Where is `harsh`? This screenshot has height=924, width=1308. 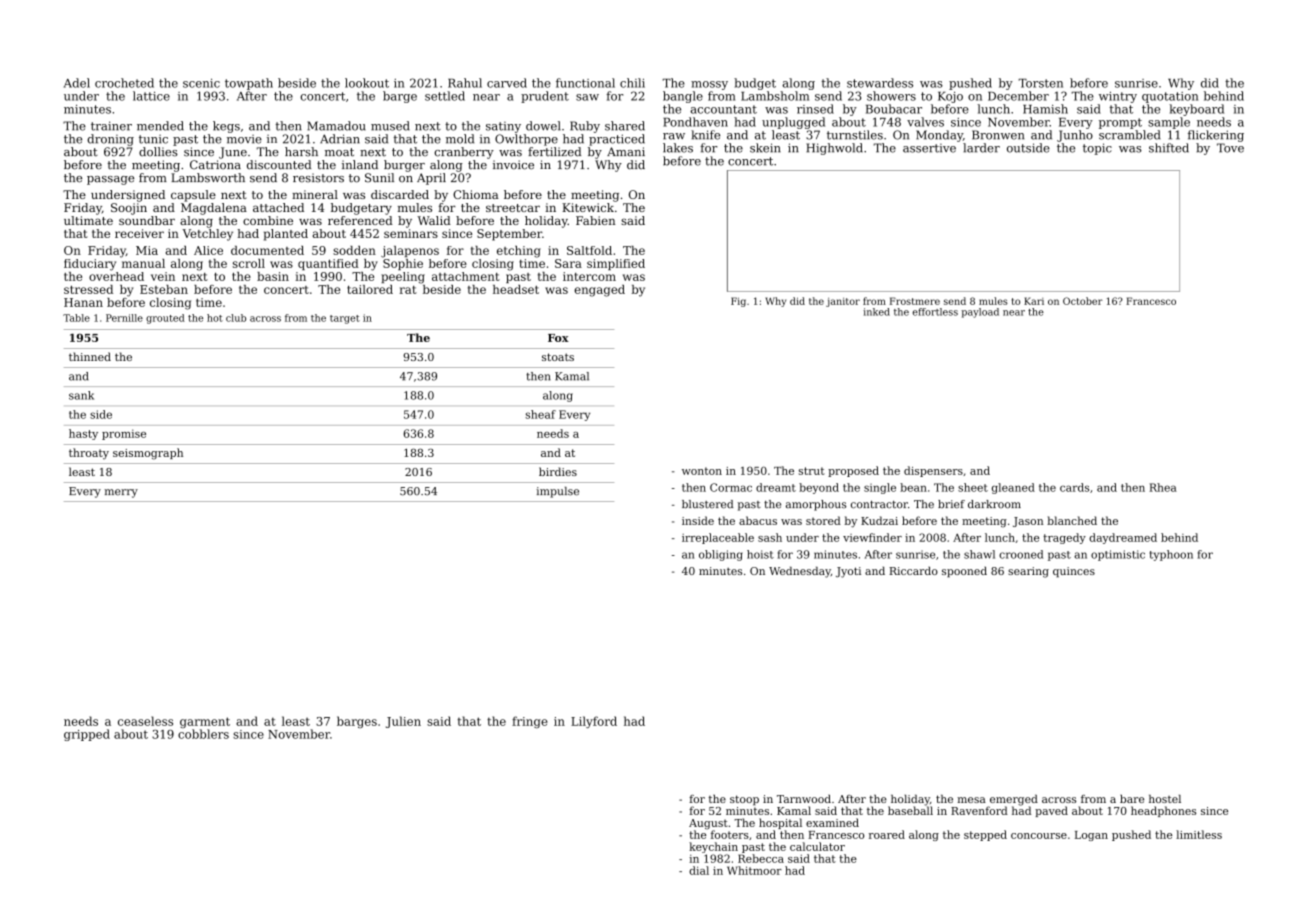
harsh is located at coordinates (301, 151).
